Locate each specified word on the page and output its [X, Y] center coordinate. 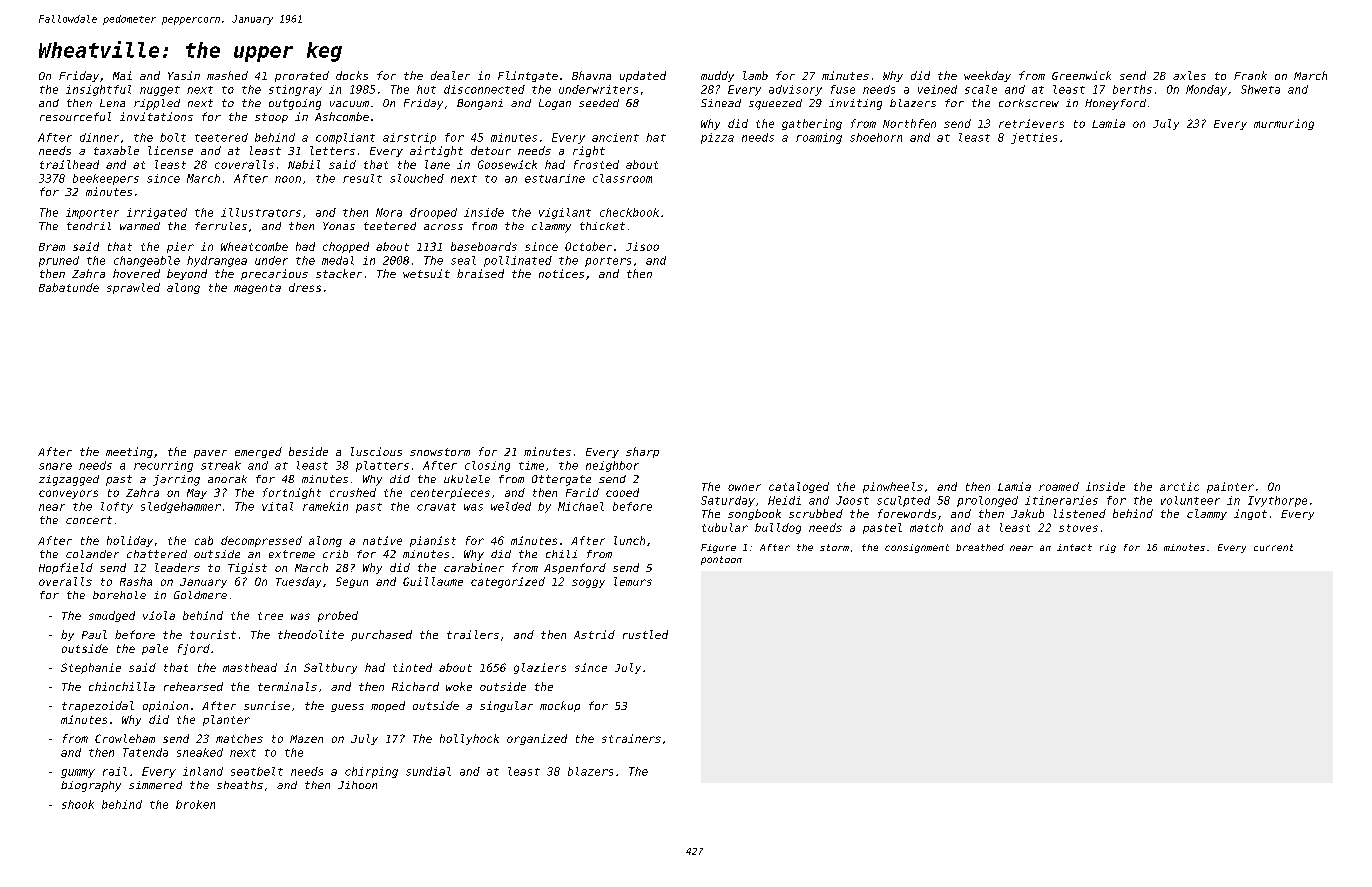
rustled [645, 634]
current [1273, 547]
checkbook [629, 212]
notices [561, 273]
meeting [129, 452]
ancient [615, 137]
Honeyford [1115, 104]
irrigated [157, 213]
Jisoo [642, 246]
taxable [116, 150]
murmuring [1284, 124]
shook [78, 804]
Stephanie [91, 668]
